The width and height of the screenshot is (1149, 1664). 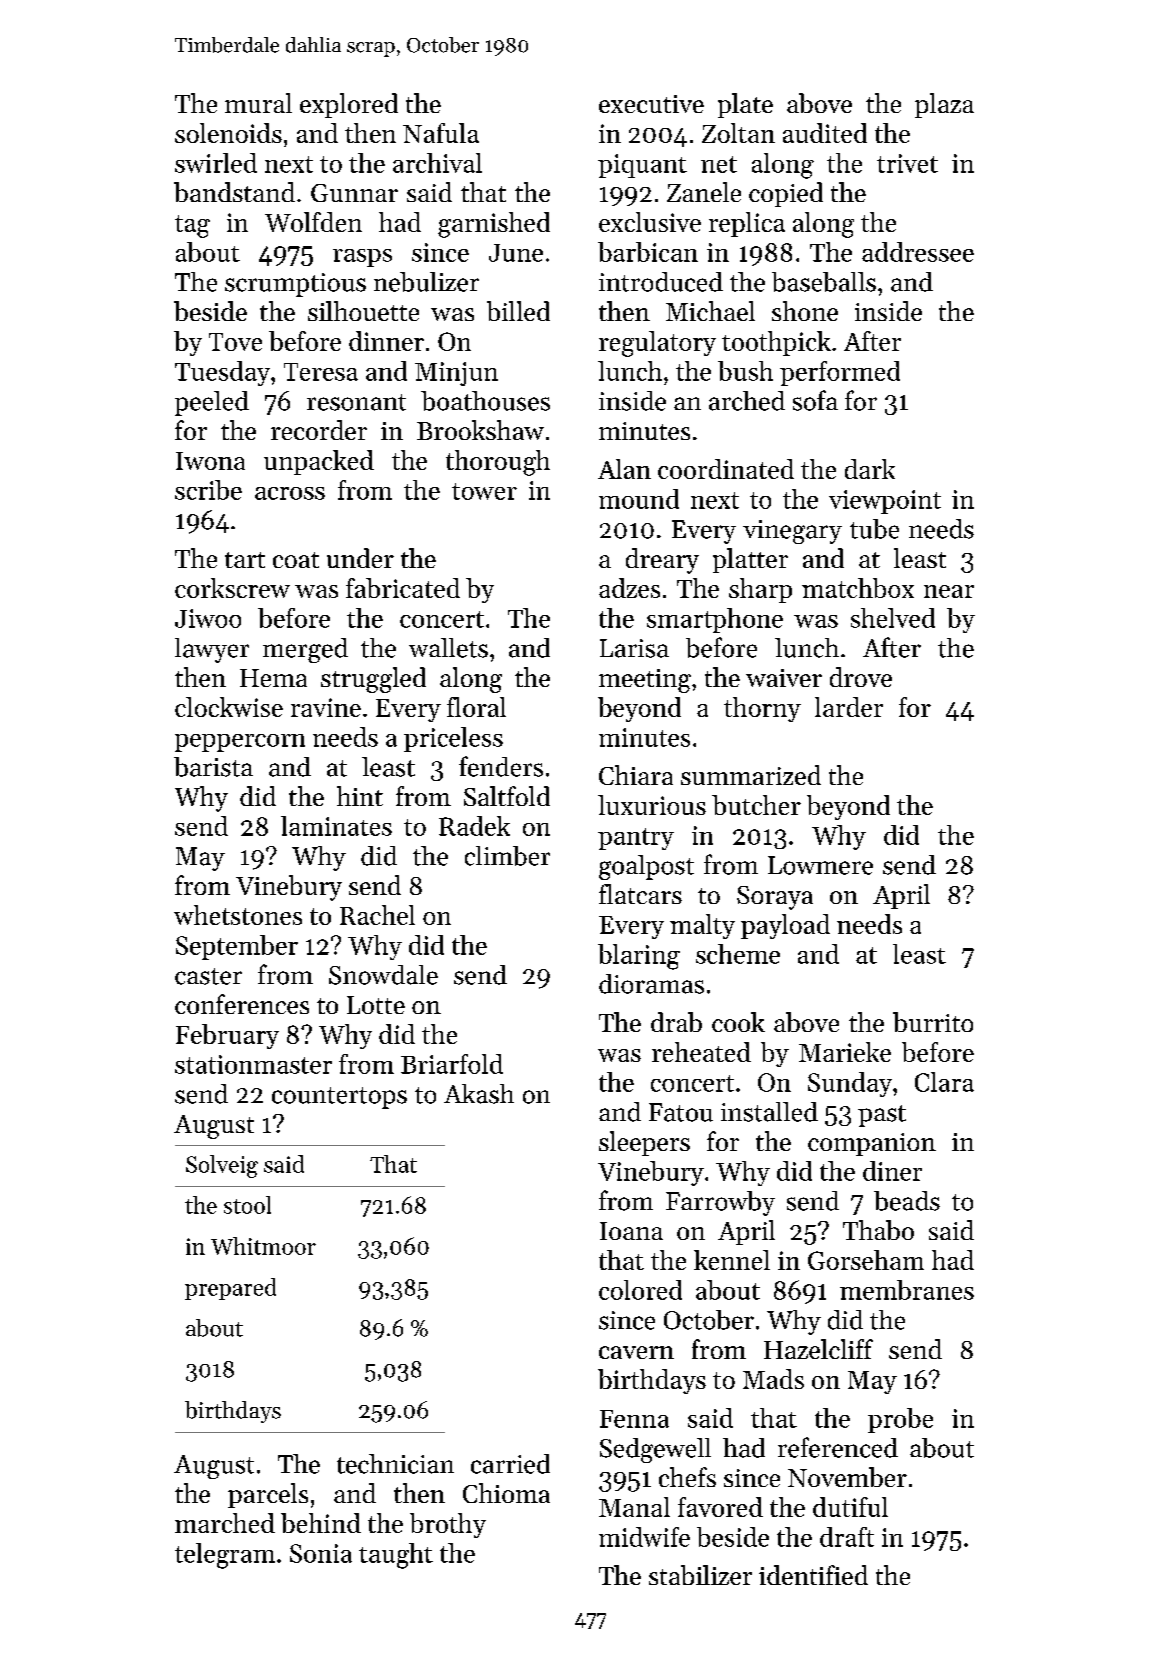 I want to click on sleepers, so click(x=644, y=1143).
